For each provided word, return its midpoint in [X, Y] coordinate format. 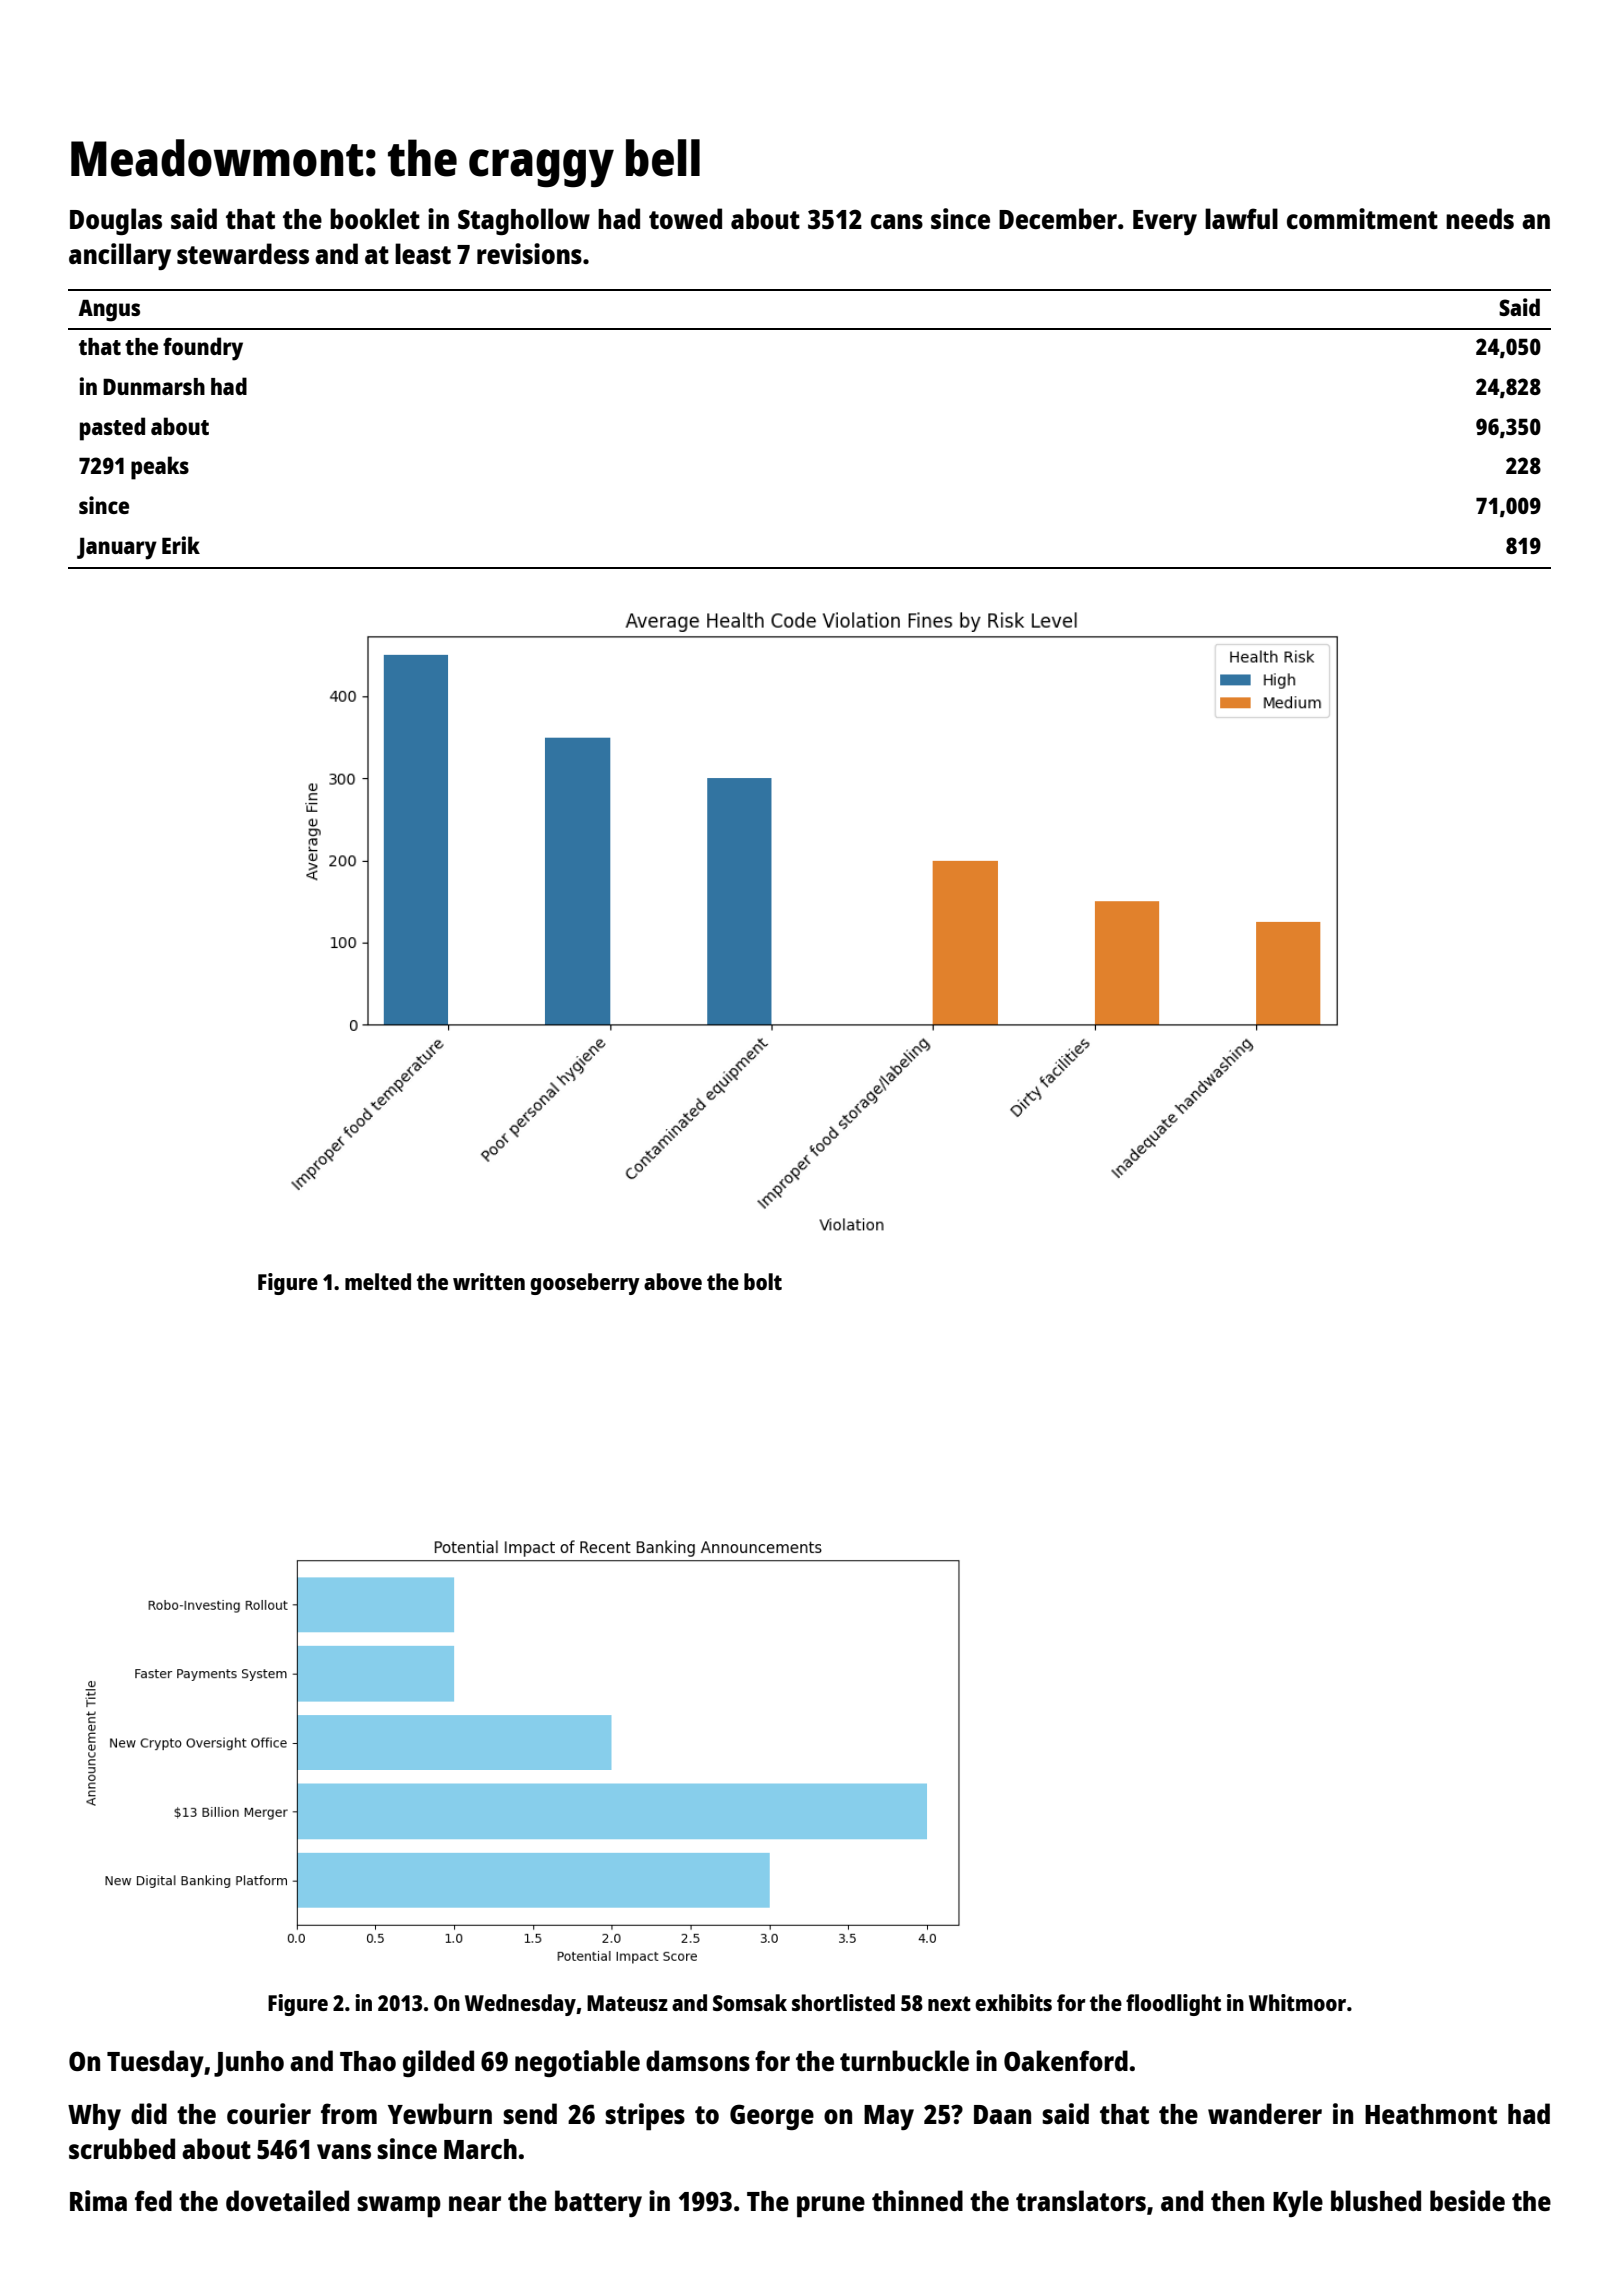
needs [1480, 218]
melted [378, 1281]
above [673, 1281]
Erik [181, 545]
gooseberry [585, 1284]
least [423, 253]
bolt [763, 1281]
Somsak [750, 2002]
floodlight [1173, 2005]
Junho [249, 2064]
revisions [529, 253]
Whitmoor [1297, 2002]
